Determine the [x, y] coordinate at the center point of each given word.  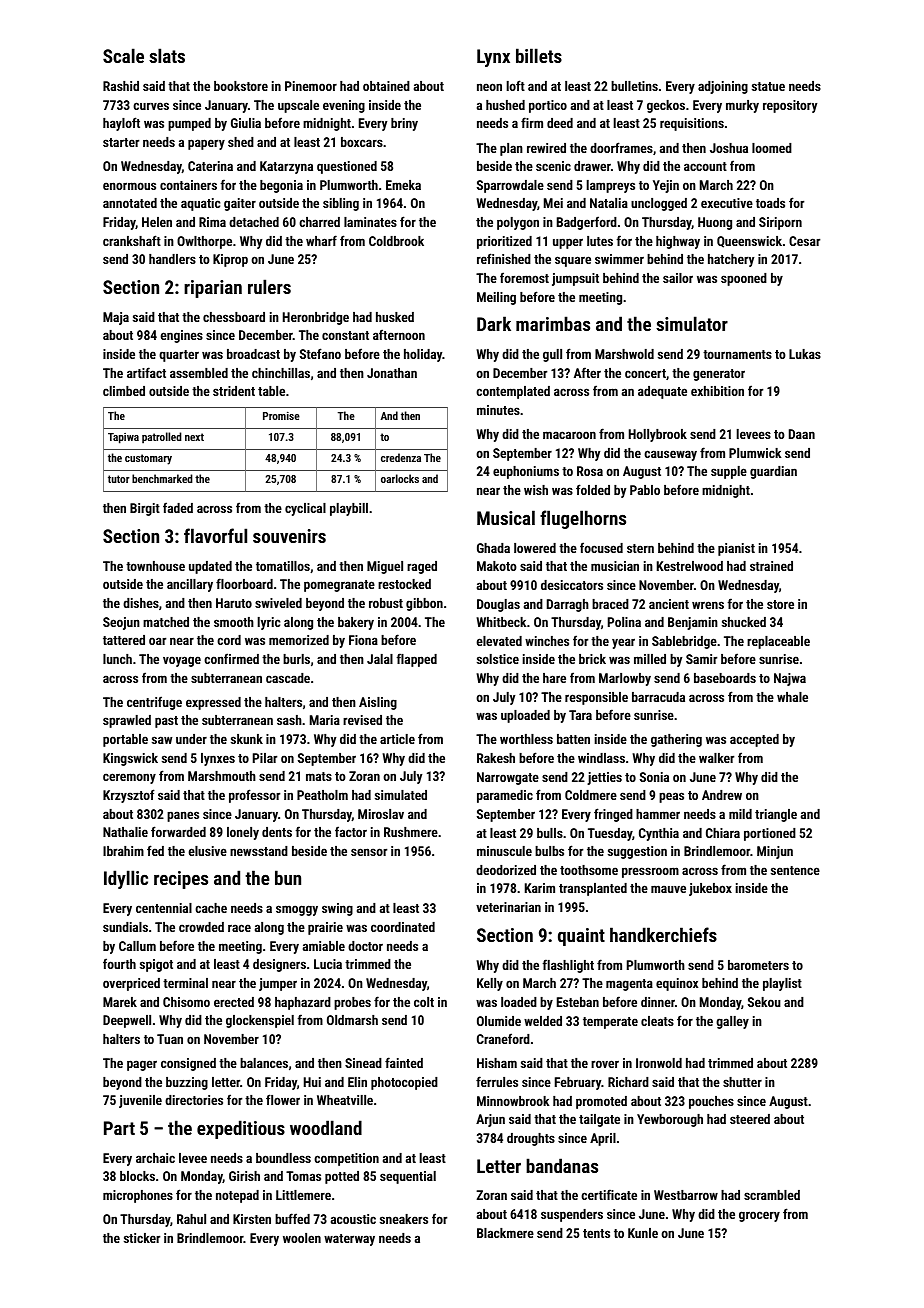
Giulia [246, 123]
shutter [742, 1082]
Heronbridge [316, 318]
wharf [321, 240]
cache [211, 908]
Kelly [490, 984]
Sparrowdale [510, 186]
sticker [142, 1238]
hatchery [731, 260]
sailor [678, 278]
